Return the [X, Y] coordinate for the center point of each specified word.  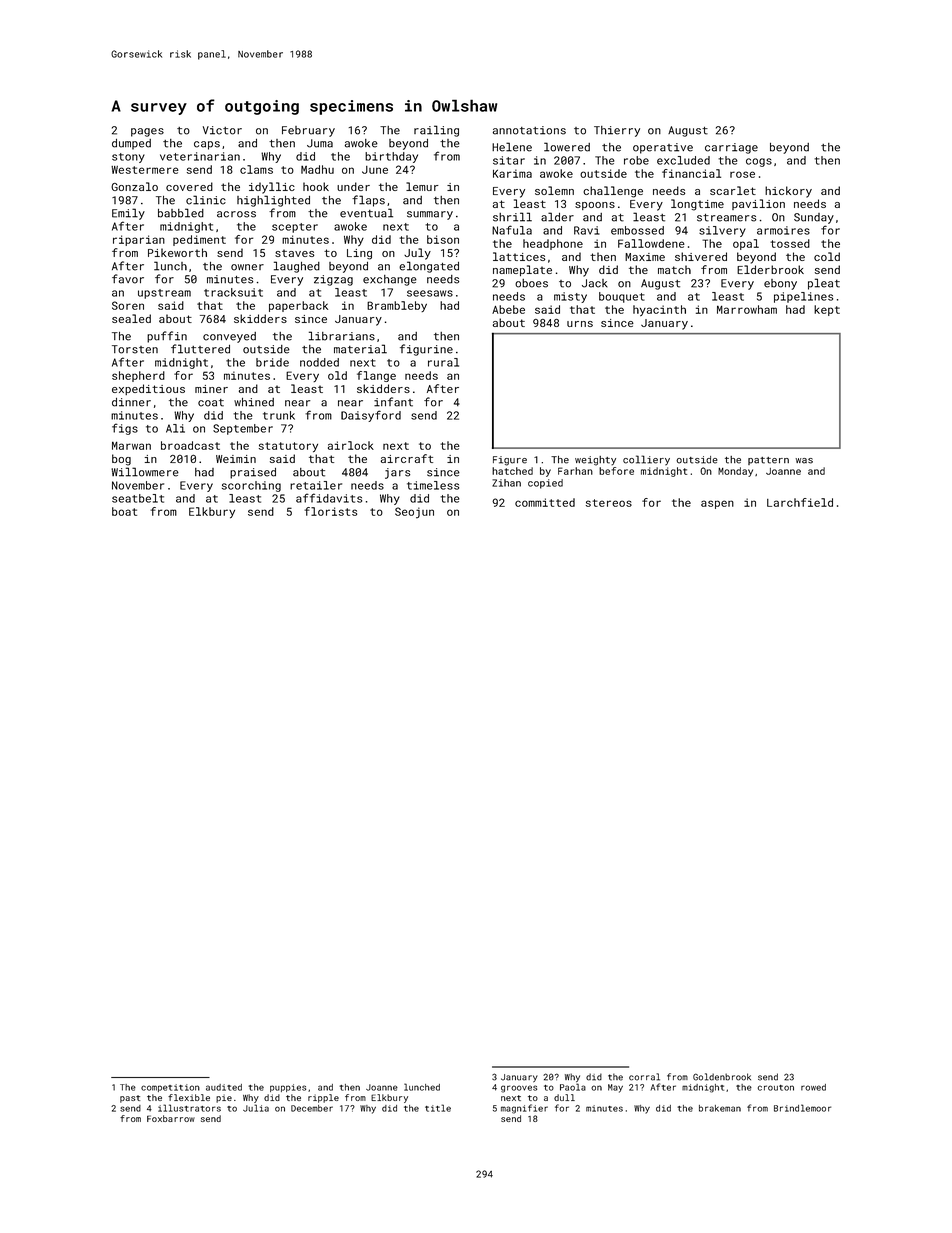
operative [663, 148]
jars [397, 473]
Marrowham [747, 309]
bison [443, 239]
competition [170, 1088]
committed [545, 502]
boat [124, 511]
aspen [717, 504]
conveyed [229, 337]
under [353, 186]
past [130, 1099]
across [236, 214]
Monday [735, 472]
